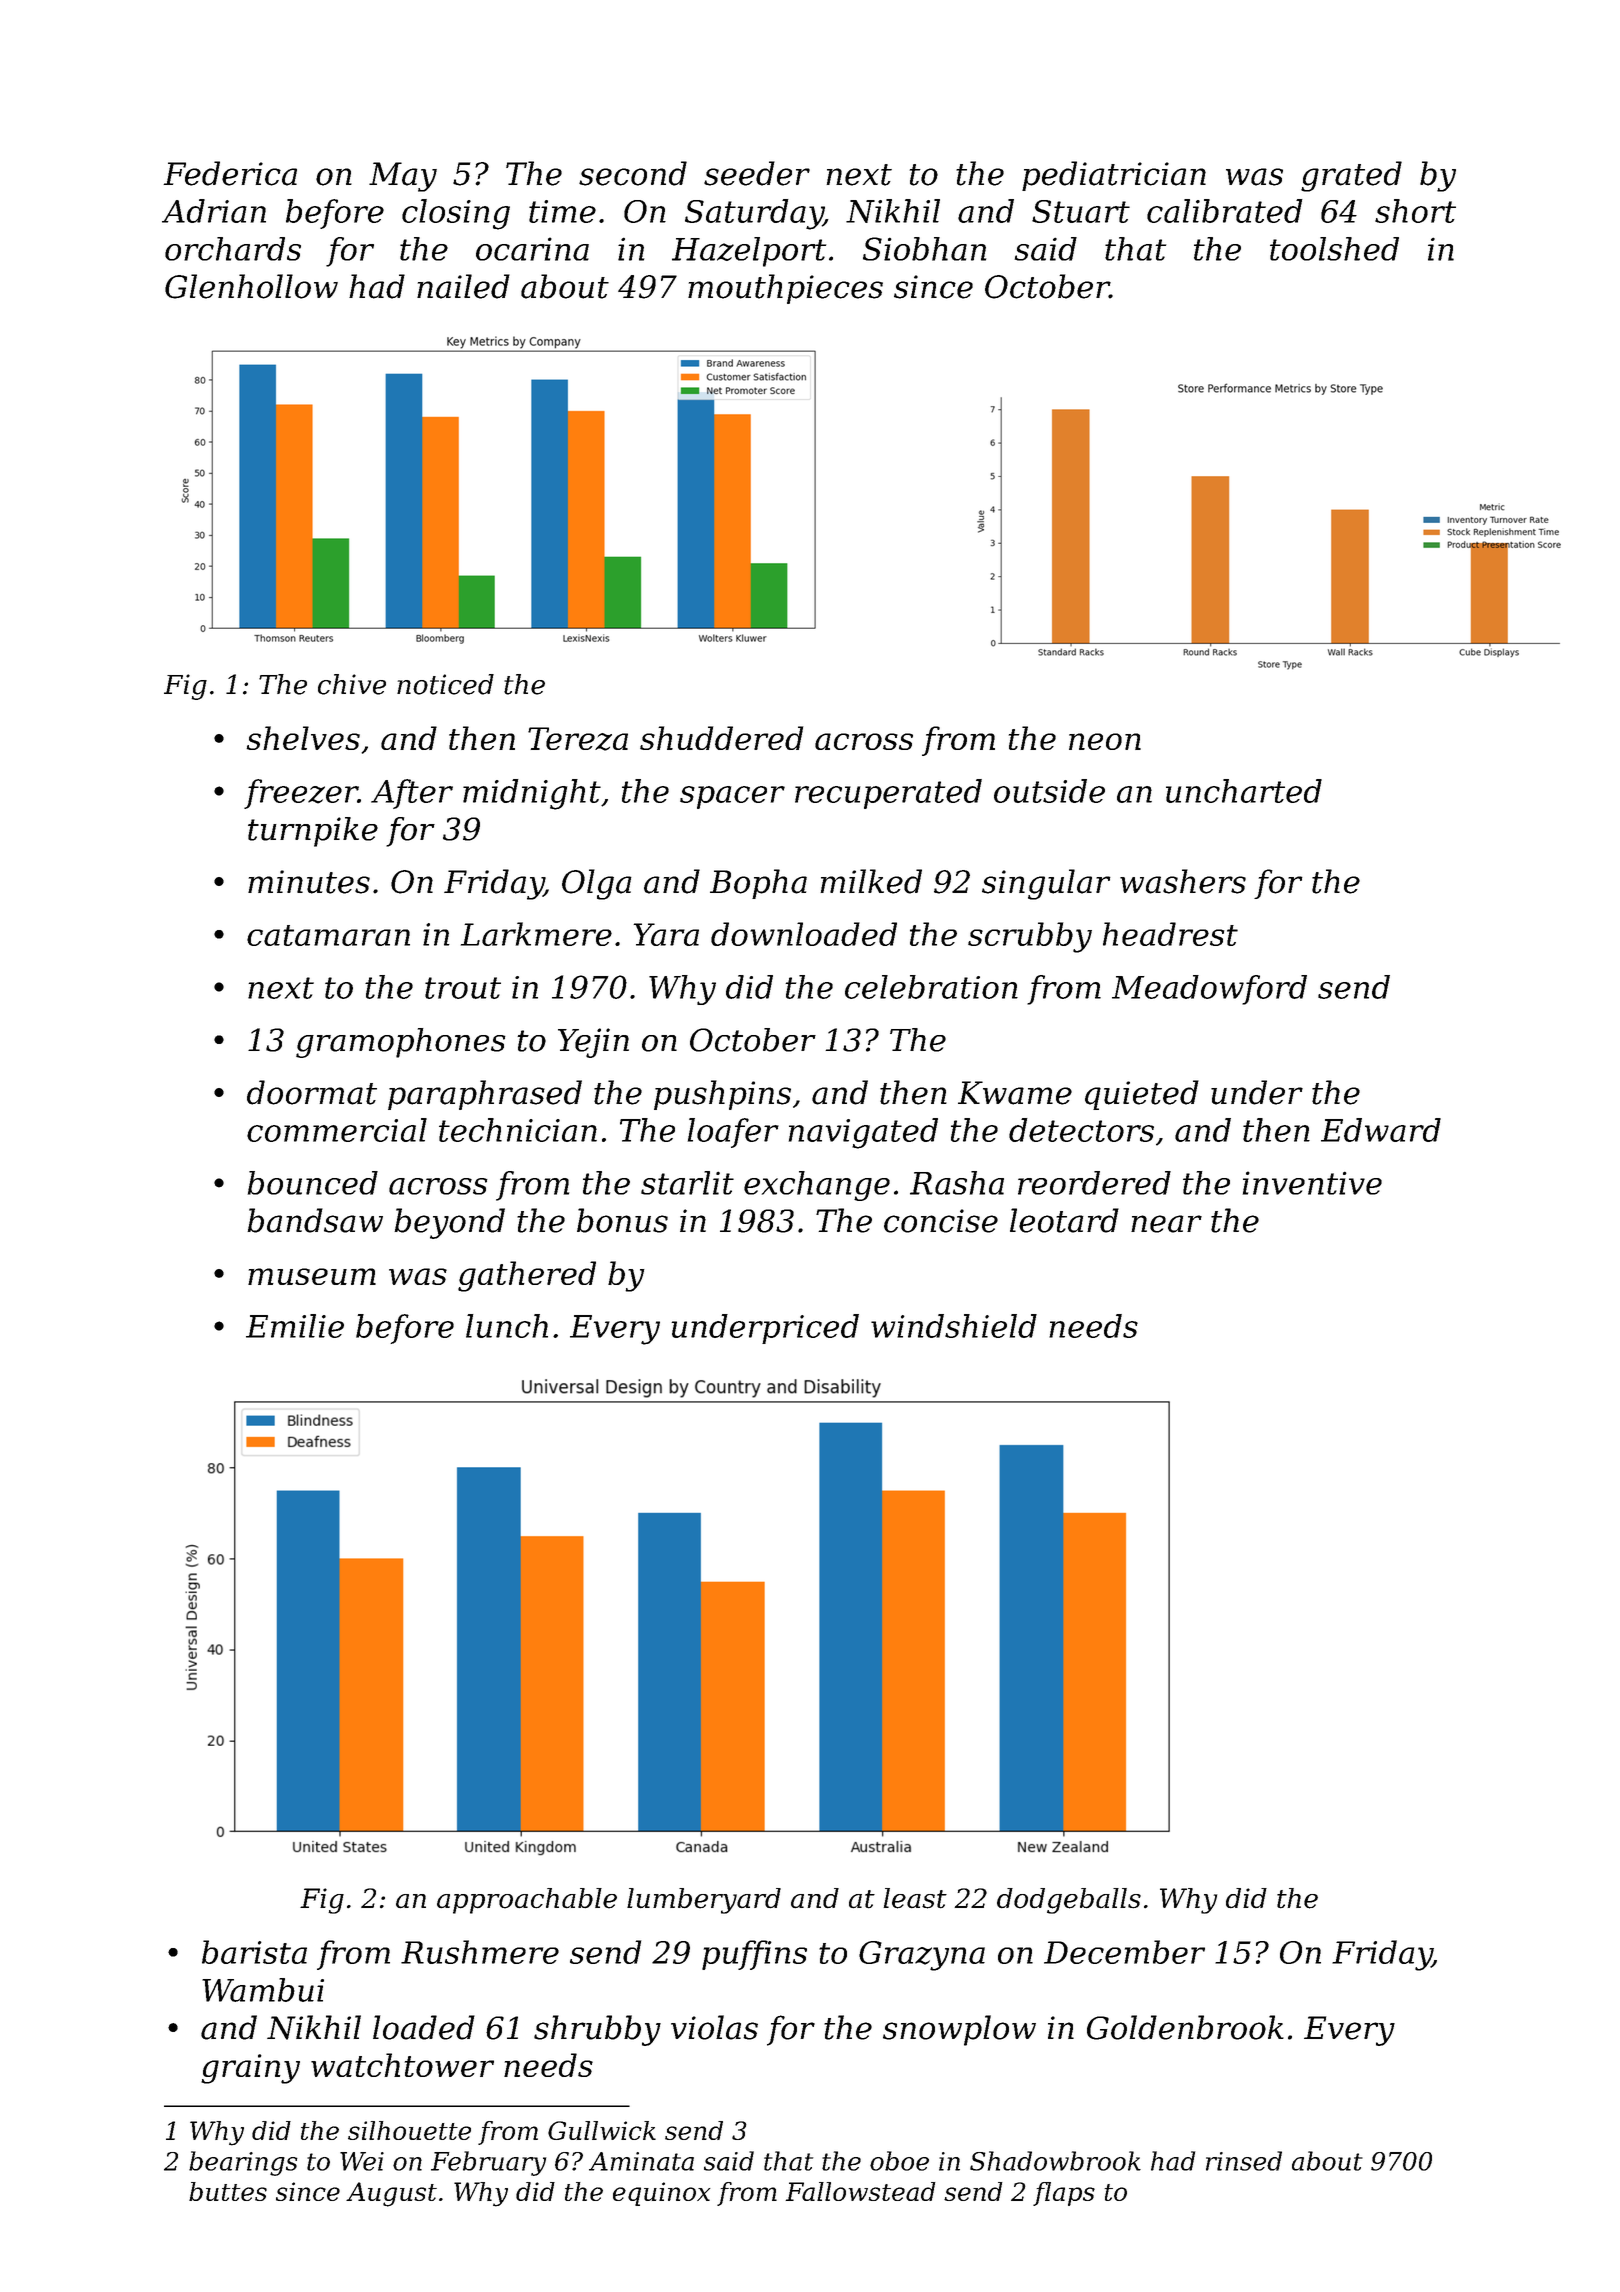  What do you see at coordinates (1081, 211) in the image?
I see `Stuart` at bounding box center [1081, 211].
